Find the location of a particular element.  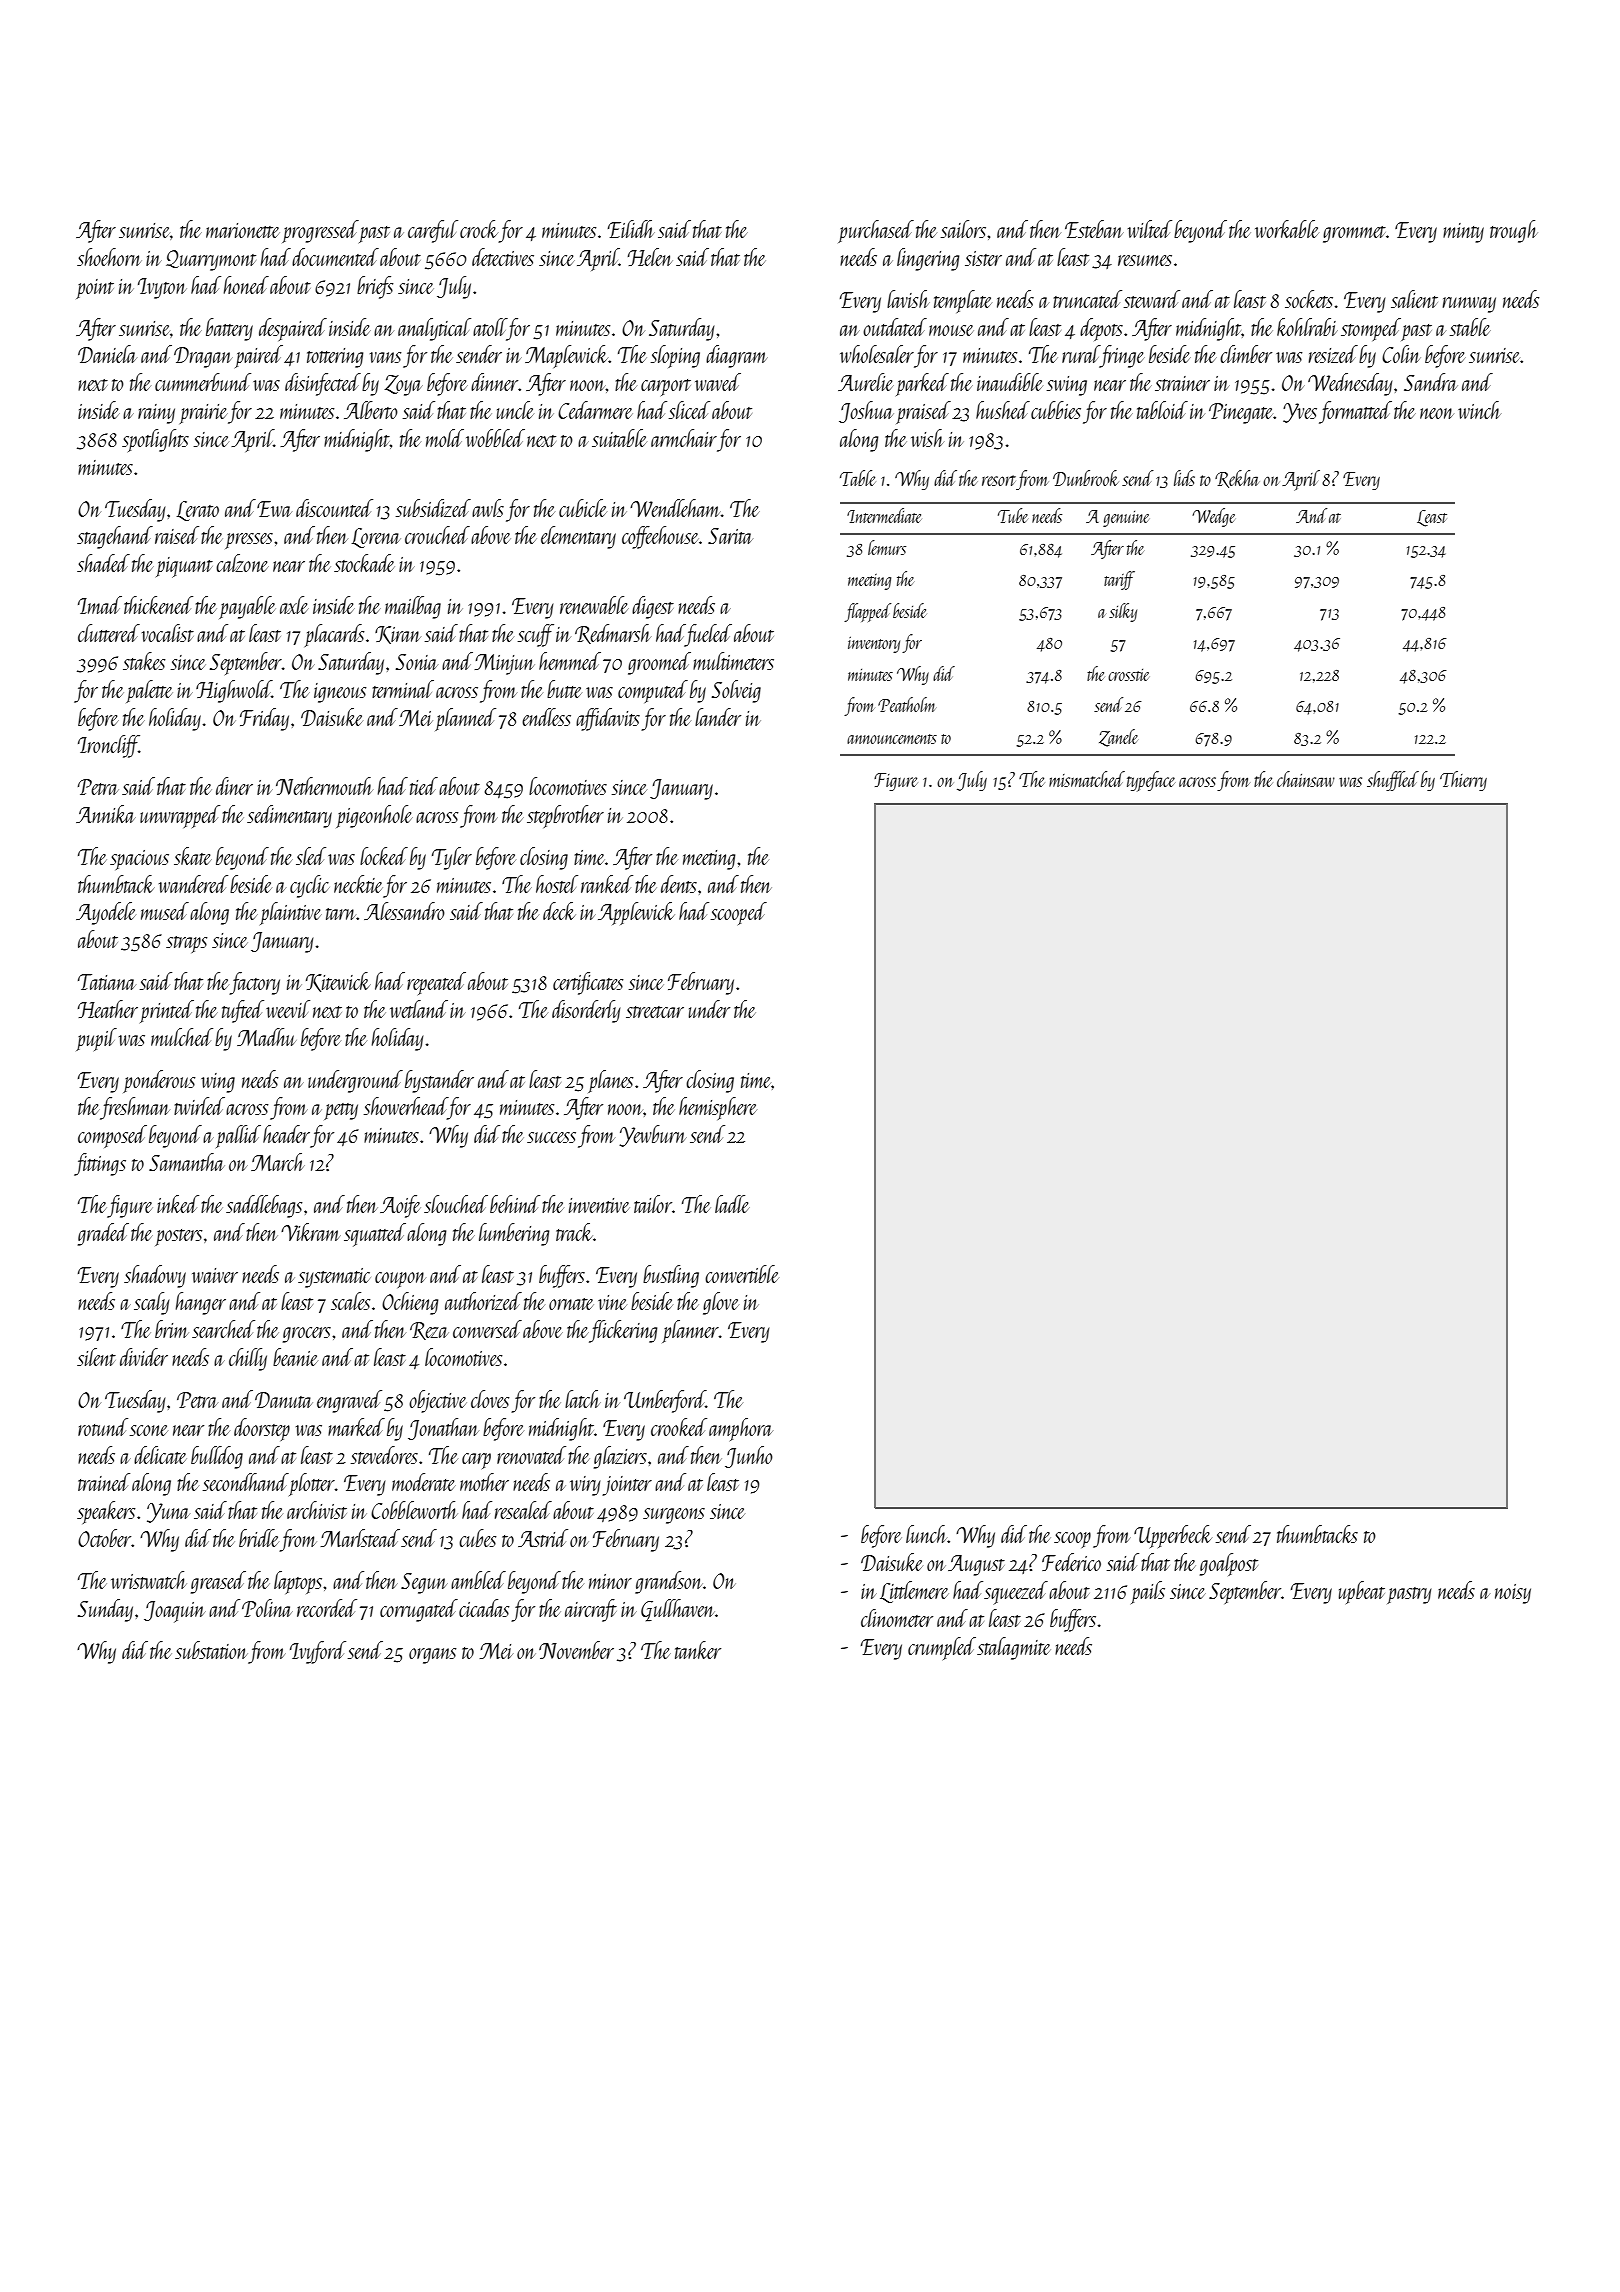

workable is located at coordinates (1287, 229).
